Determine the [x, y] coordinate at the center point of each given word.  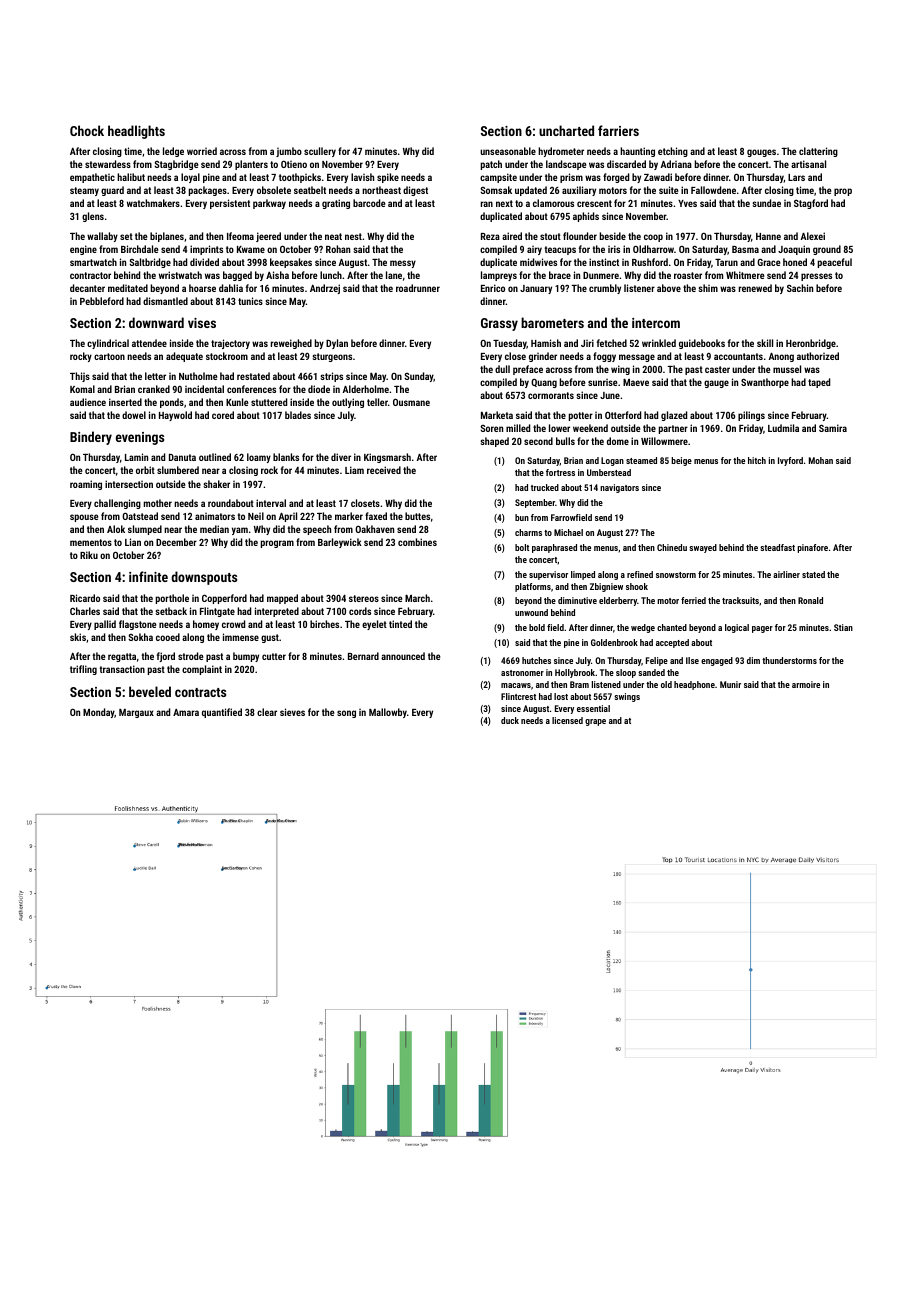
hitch [757, 460]
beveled [150, 691]
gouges [761, 153]
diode [319, 389]
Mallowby [388, 713]
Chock [87, 130]
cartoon [109, 356]
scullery [320, 152]
